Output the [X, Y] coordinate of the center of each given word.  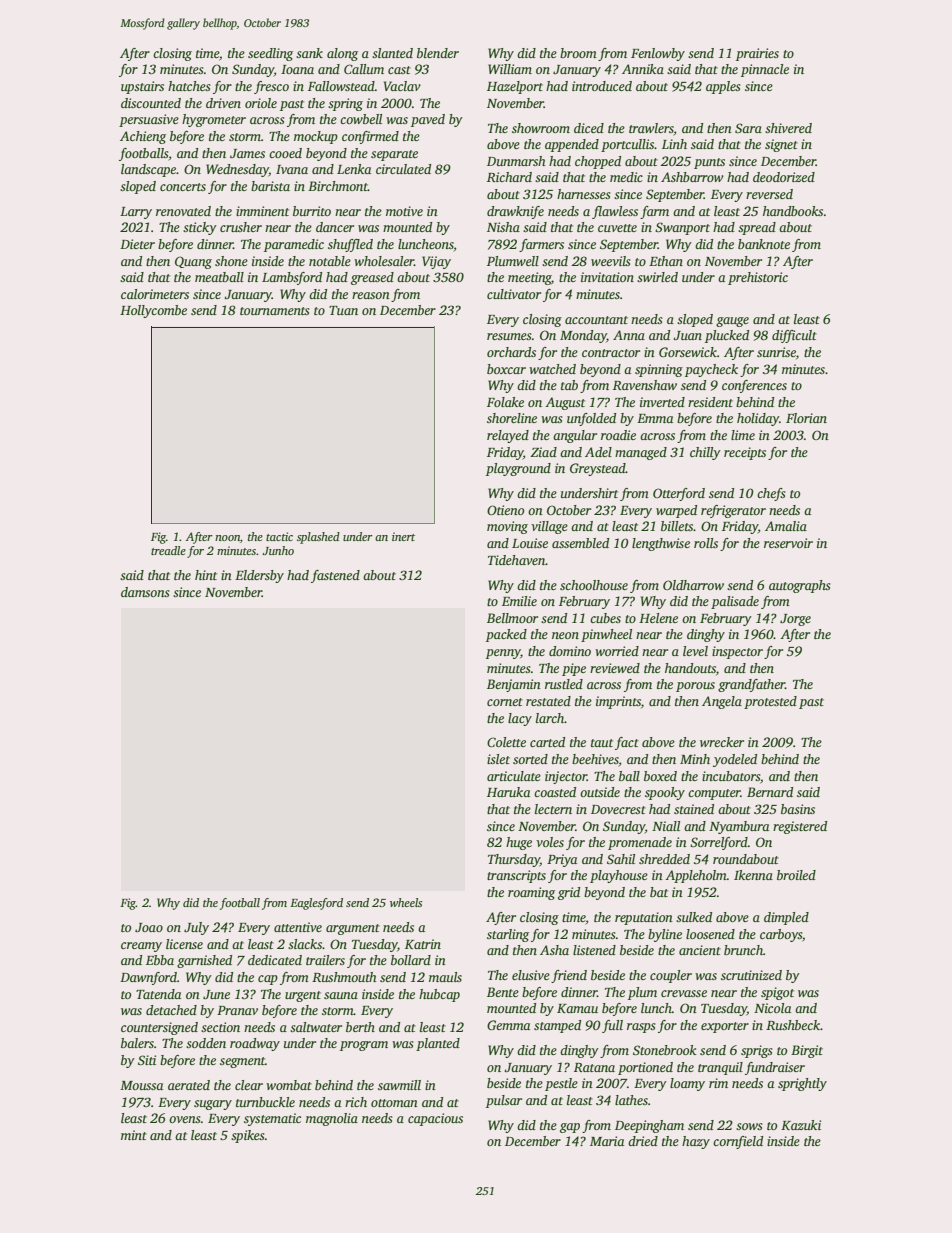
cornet [505, 702]
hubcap [439, 995]
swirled [657, 277]
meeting [529, 278]
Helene [658, 618]
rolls [706, 543]
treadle [168, 550]
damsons [145, 592]
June [216, 994]
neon [565, 635]
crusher [241, 227]
